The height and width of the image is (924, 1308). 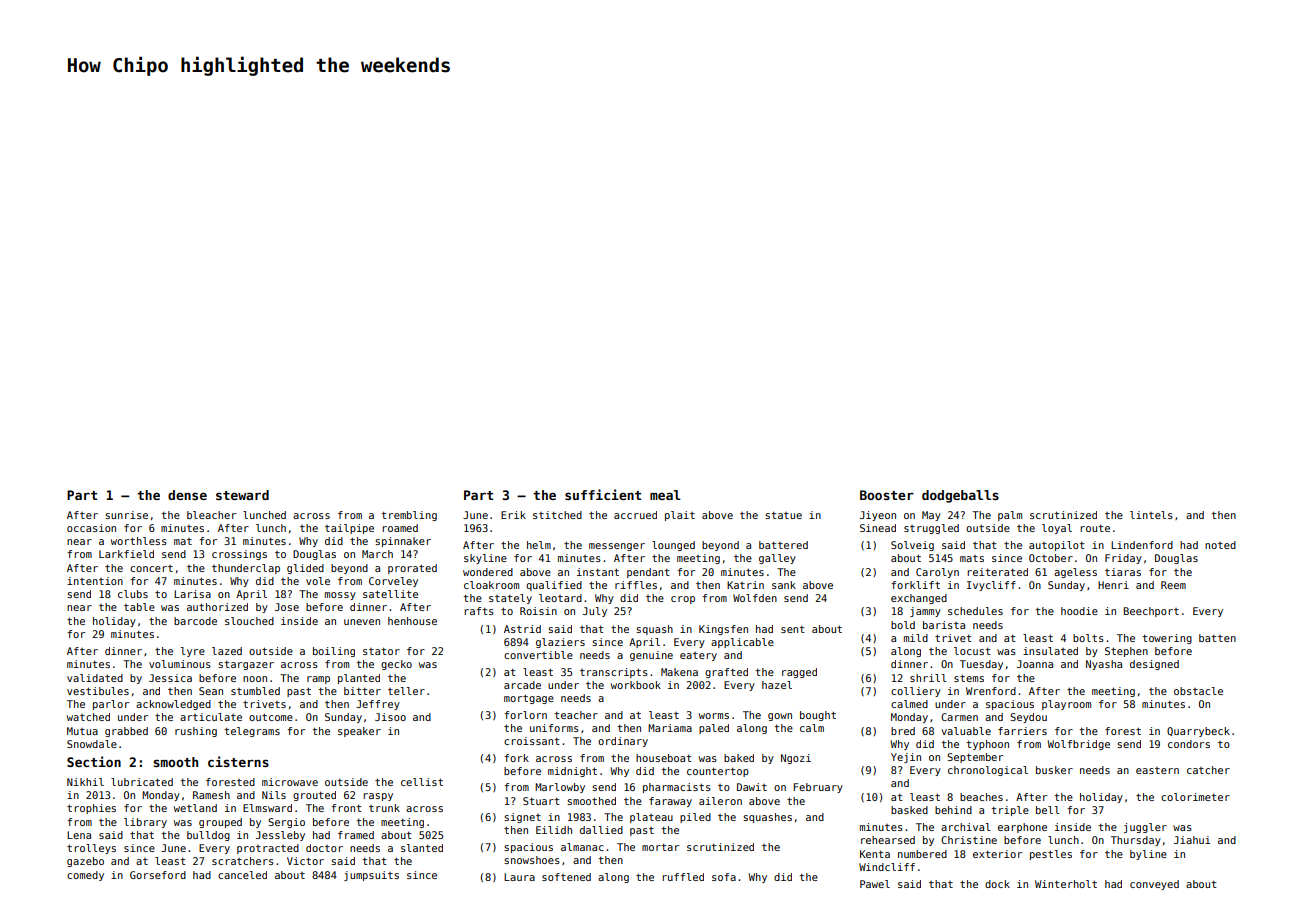 I want to click on trolleys, so click(x=91, y=849).
